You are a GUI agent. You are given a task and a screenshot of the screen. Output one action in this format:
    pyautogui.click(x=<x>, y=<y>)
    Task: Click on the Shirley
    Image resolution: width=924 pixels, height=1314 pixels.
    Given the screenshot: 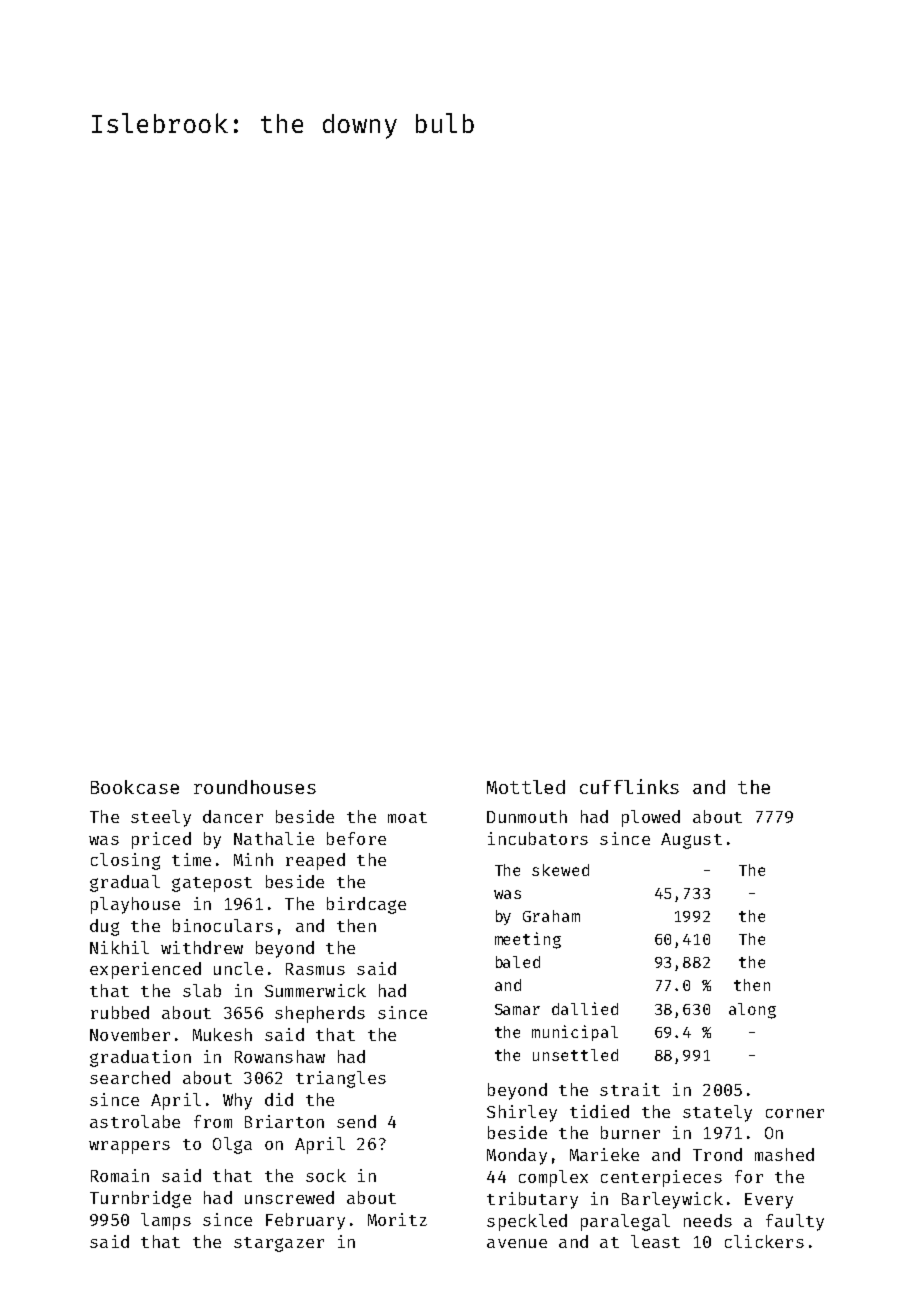 What is the action you would take?
    pyautogui.click(x=522, y=1113)
